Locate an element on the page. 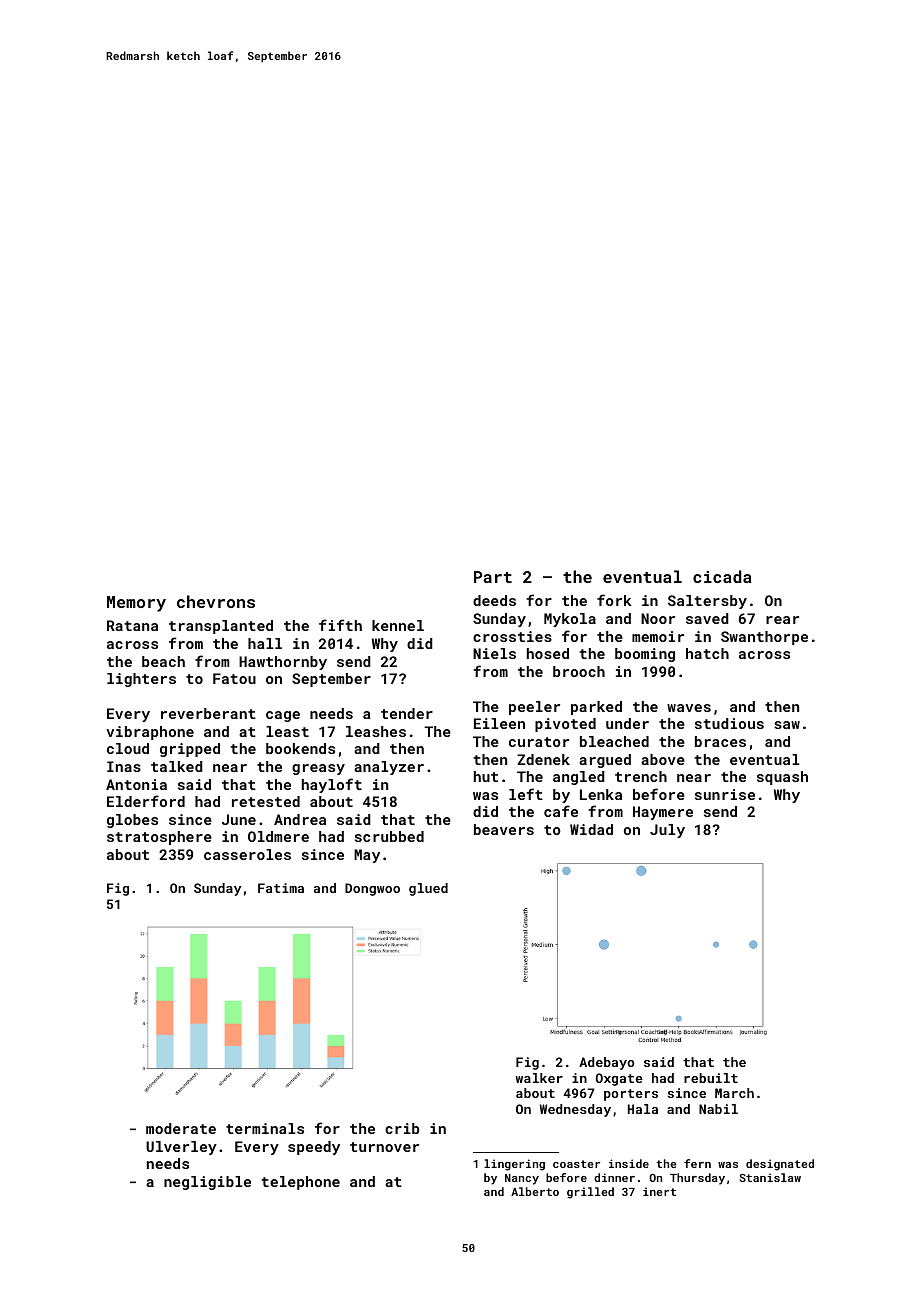 The image size is (924, 1308). negligible is located at coordinates (207, 1183).
